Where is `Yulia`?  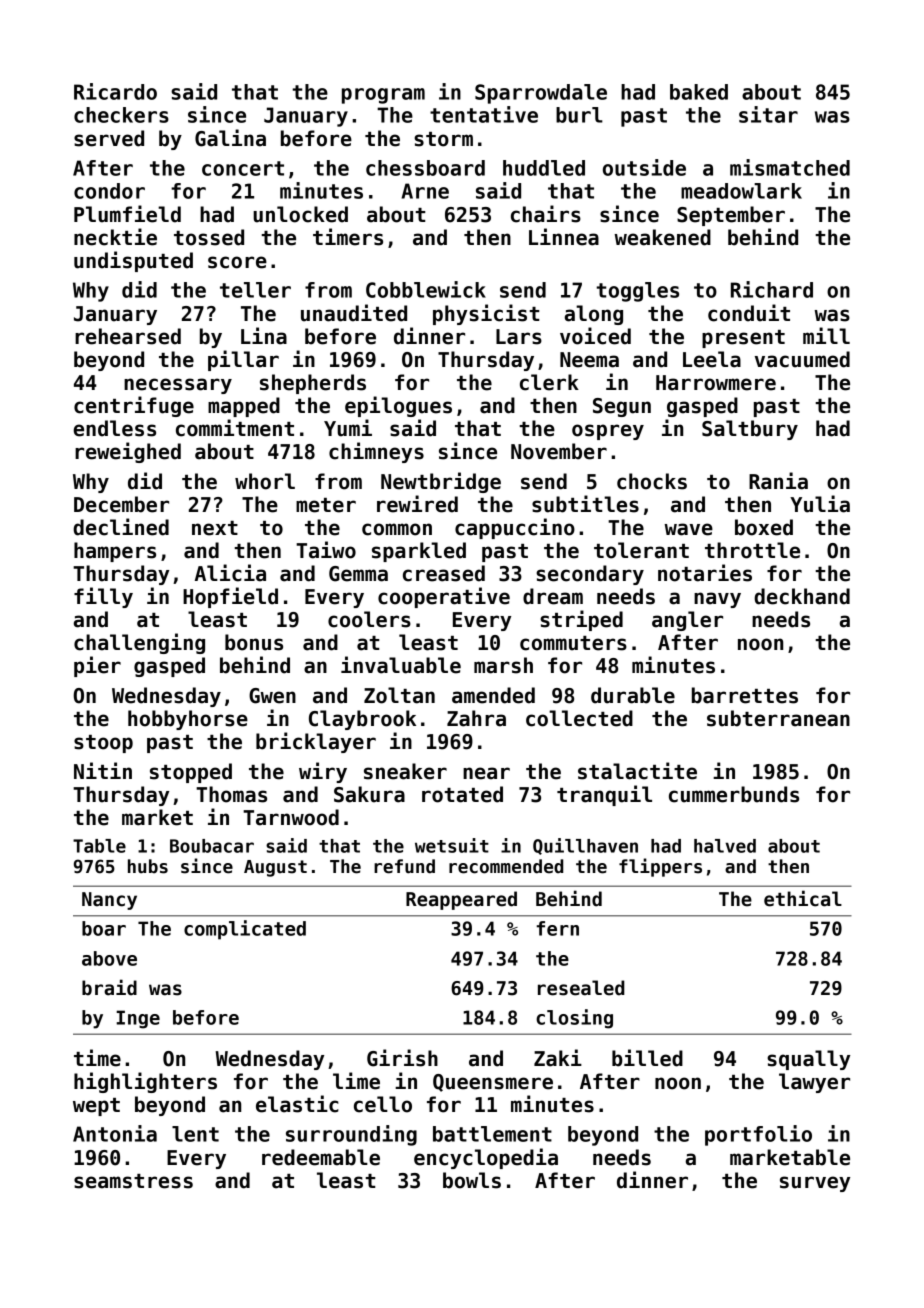
Yulia is located at coordinates (820, 504).
